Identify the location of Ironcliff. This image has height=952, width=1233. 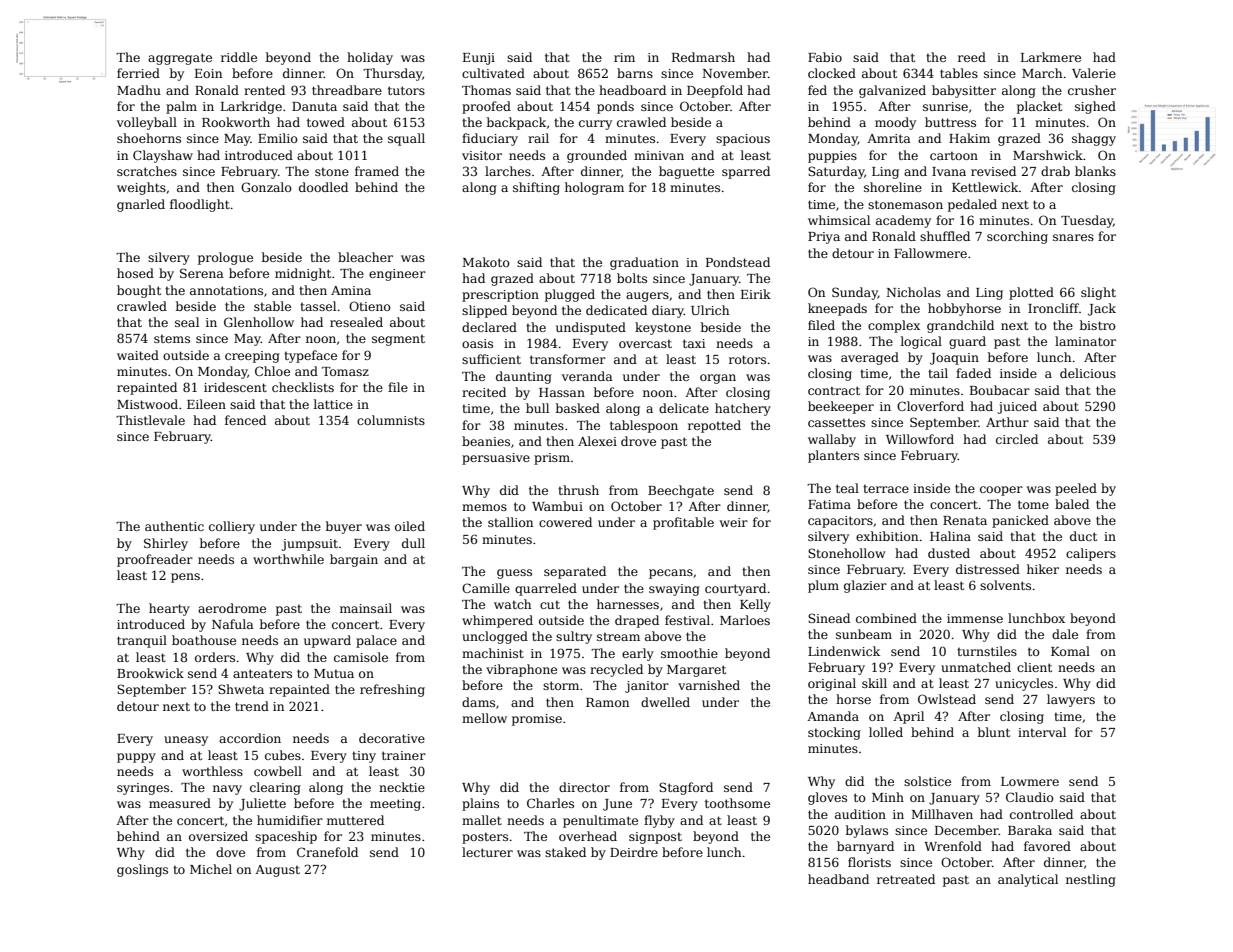
(1053, 308).
